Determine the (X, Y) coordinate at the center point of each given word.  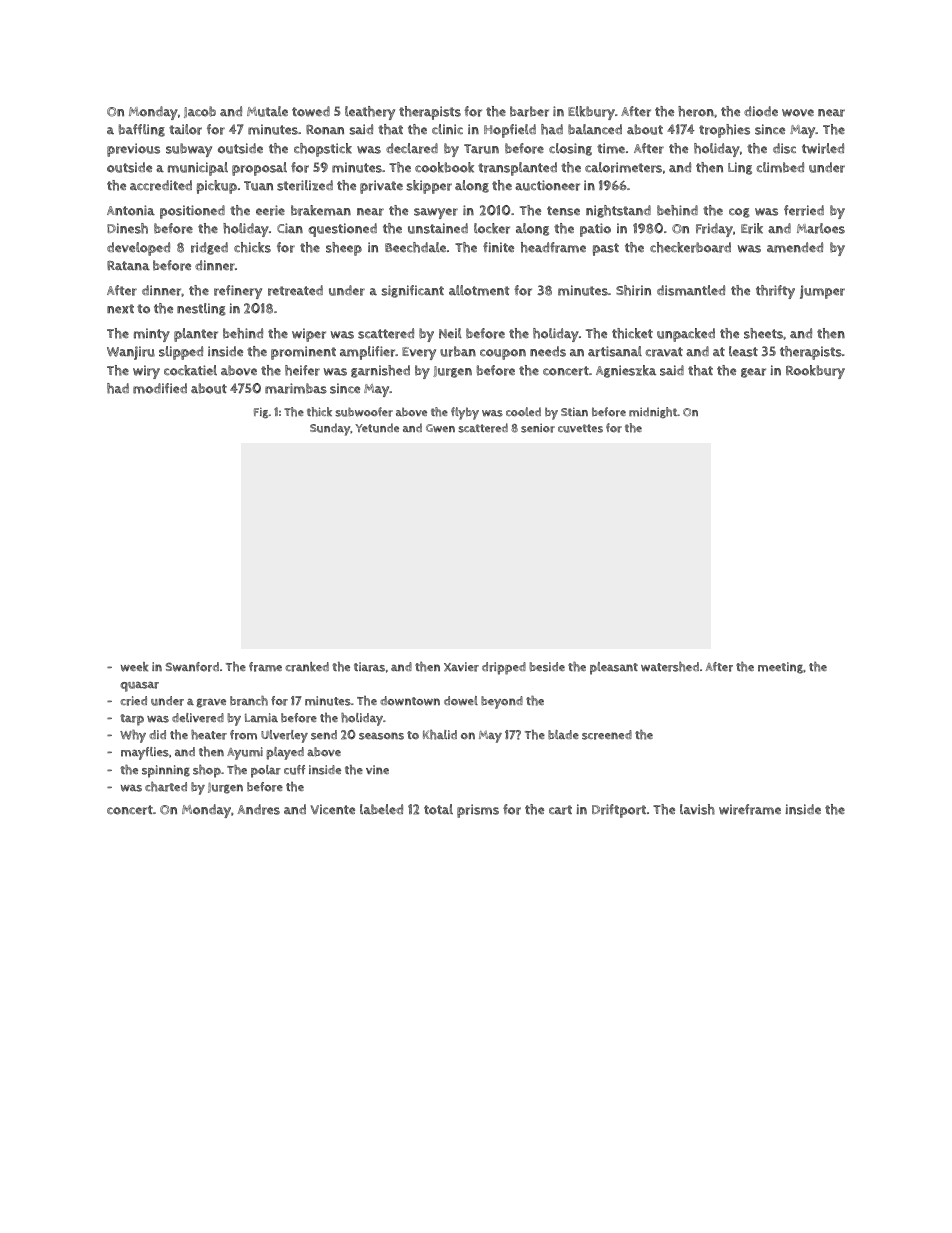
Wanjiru (131, 353)
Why (133, 736)
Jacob (200, 112)
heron (696, 111)
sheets (763, 333)
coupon (503, 354)
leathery (370, 113)
